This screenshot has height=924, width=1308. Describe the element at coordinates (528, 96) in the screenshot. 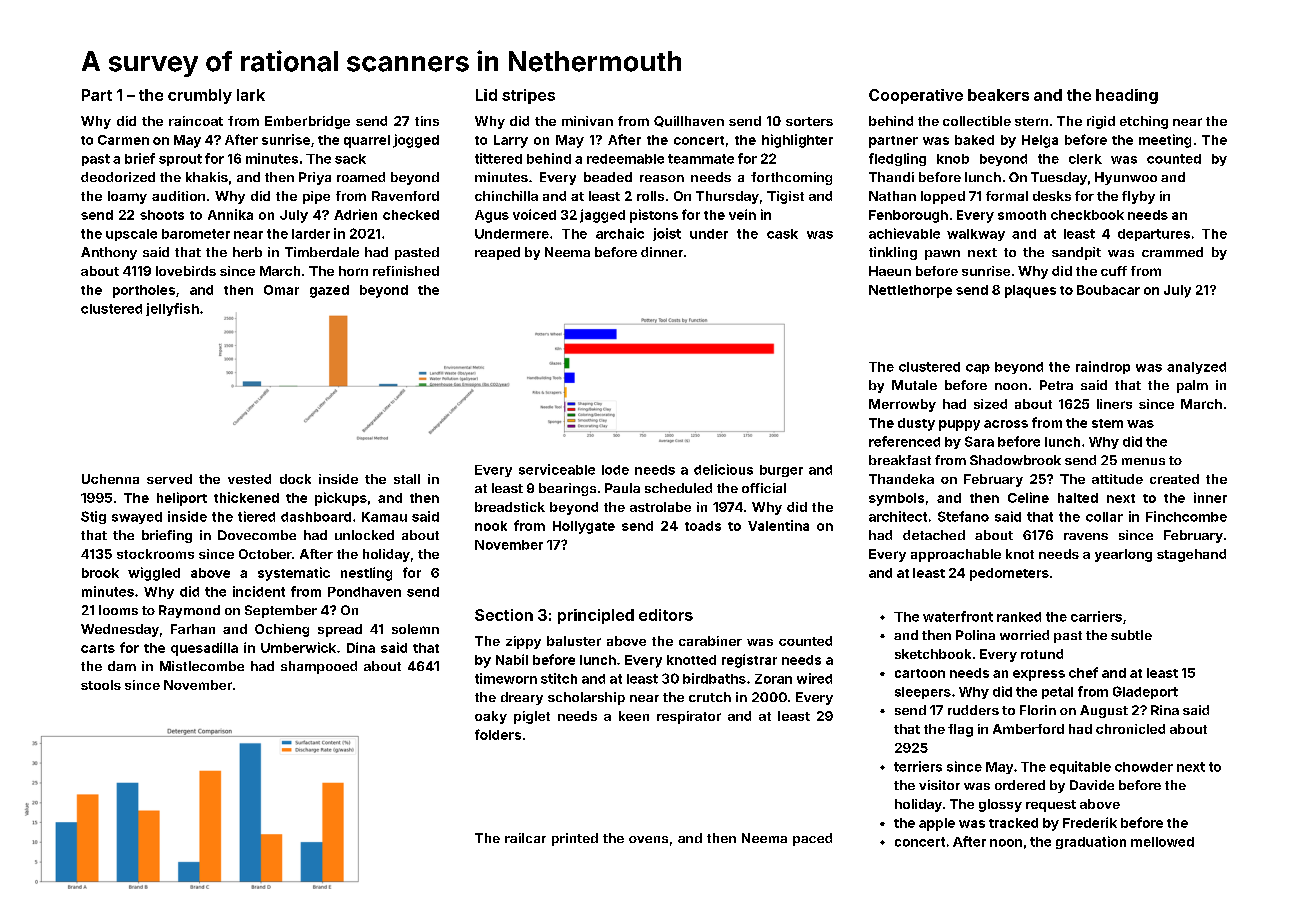

I see `stripes` at that location.
